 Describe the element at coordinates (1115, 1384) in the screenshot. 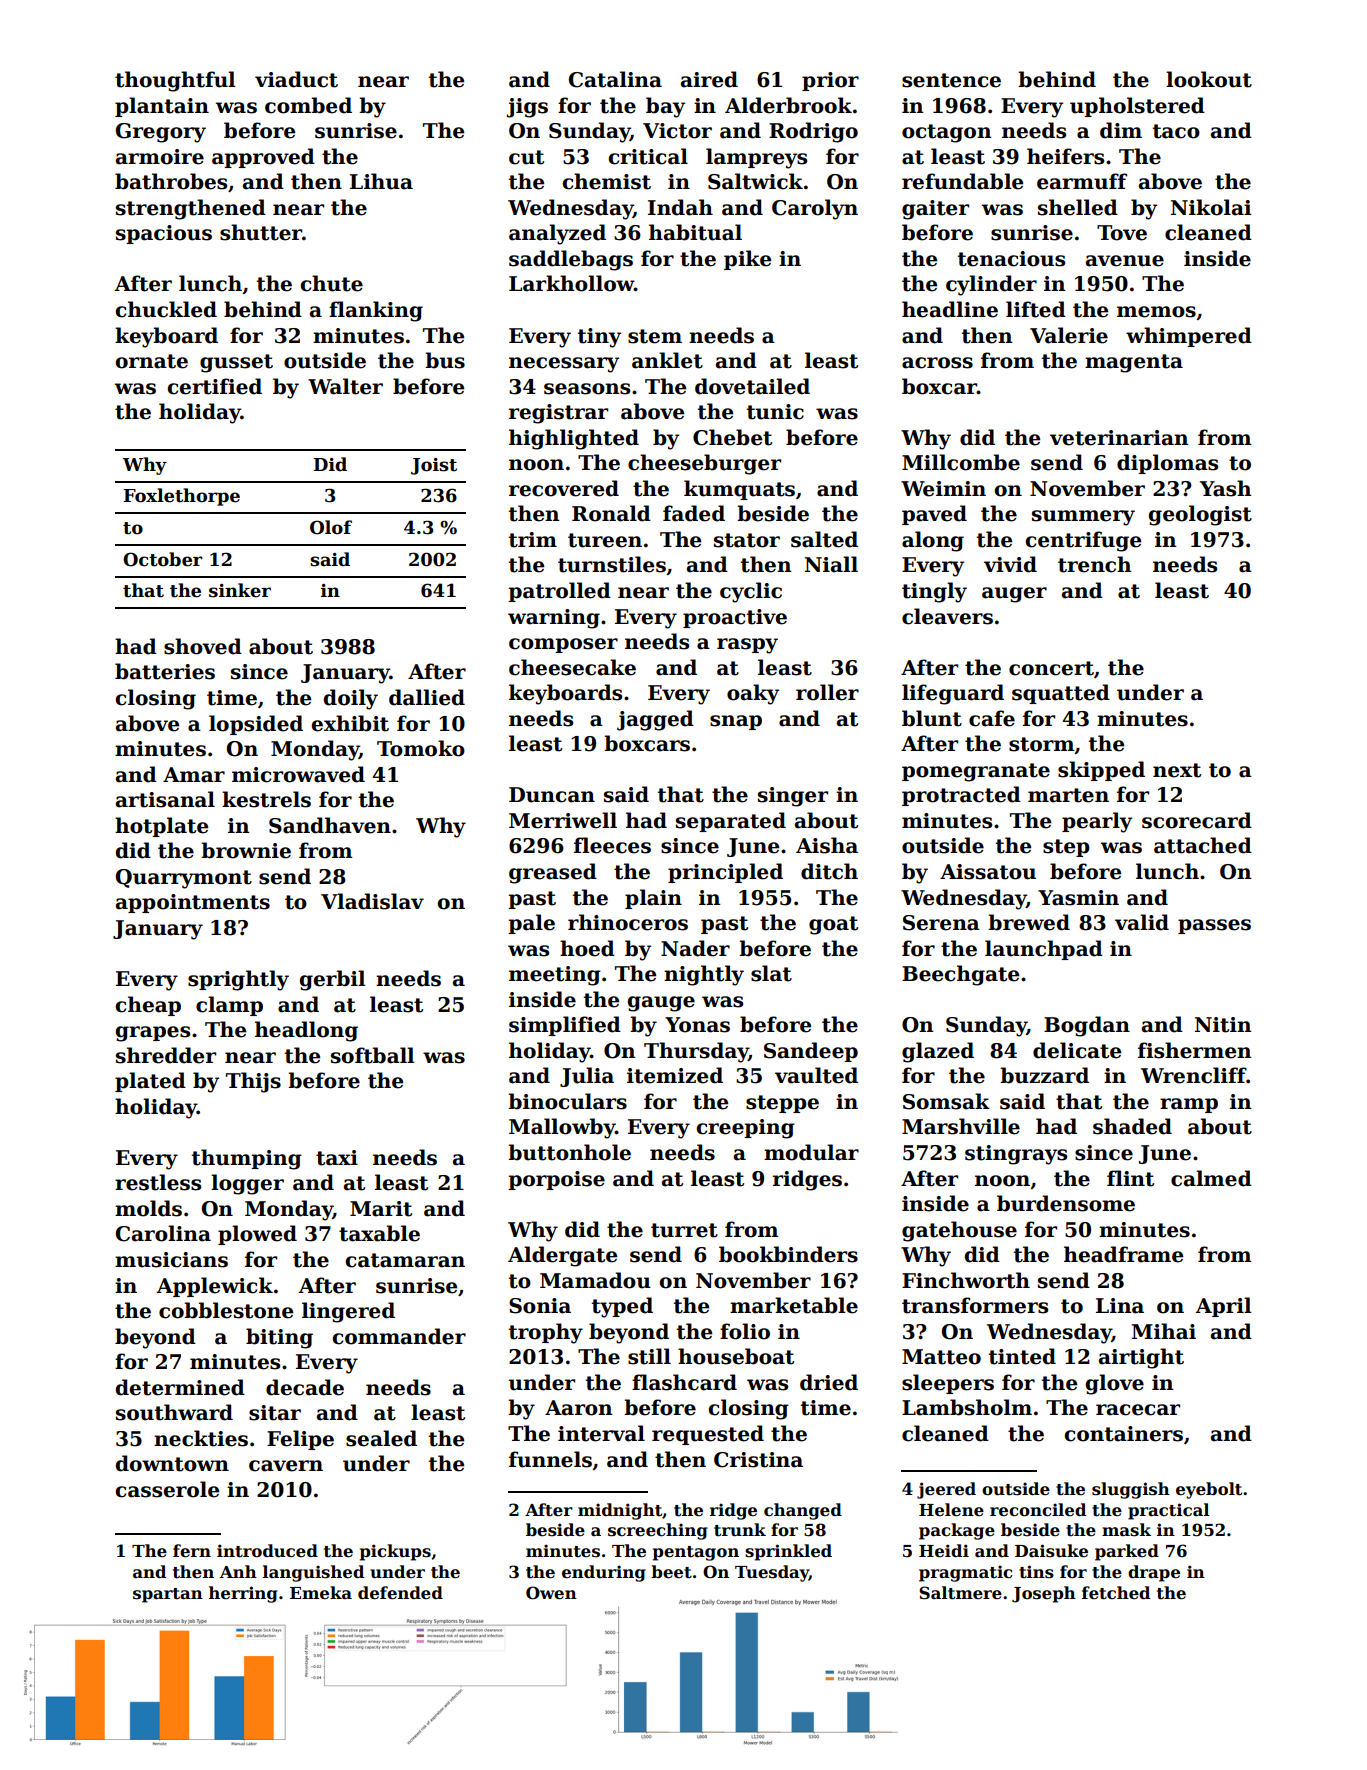

I see `glove` at that location.
